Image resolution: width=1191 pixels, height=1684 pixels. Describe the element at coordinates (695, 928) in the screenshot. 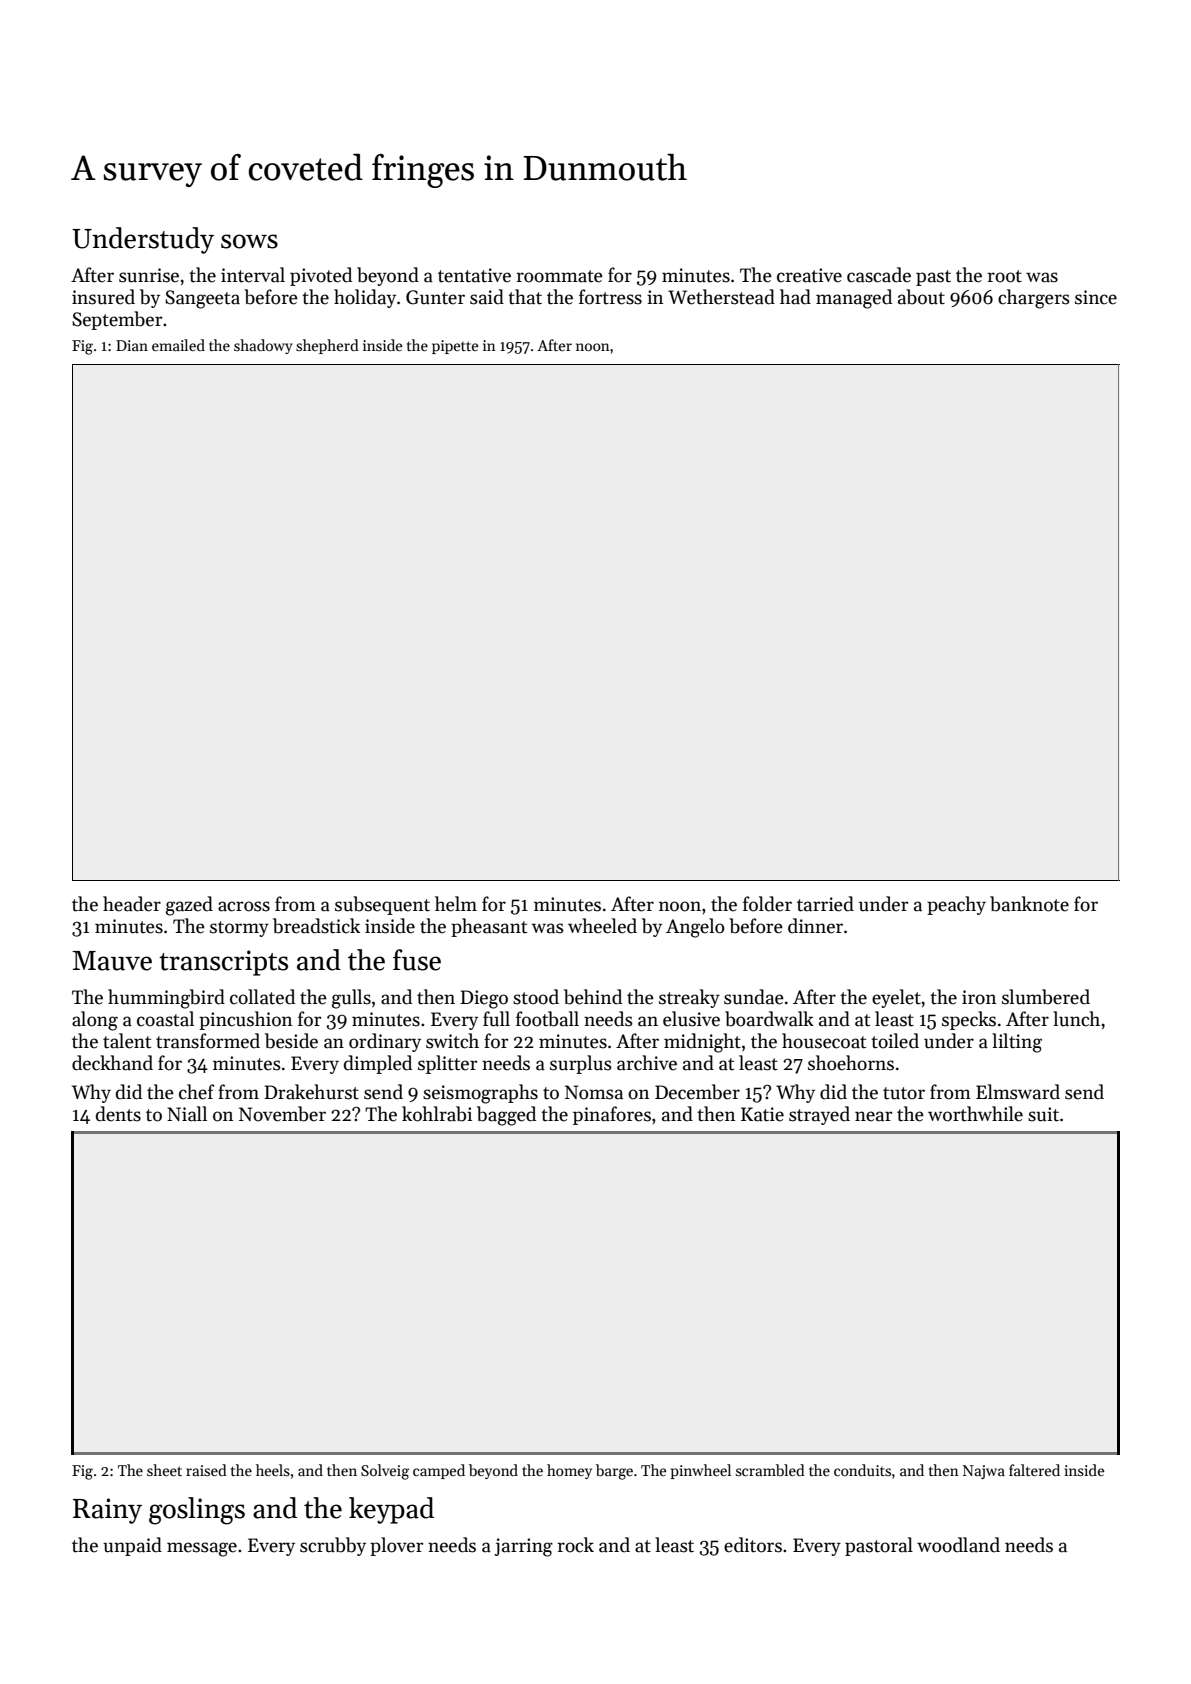

I see `Angelo` at that location.
